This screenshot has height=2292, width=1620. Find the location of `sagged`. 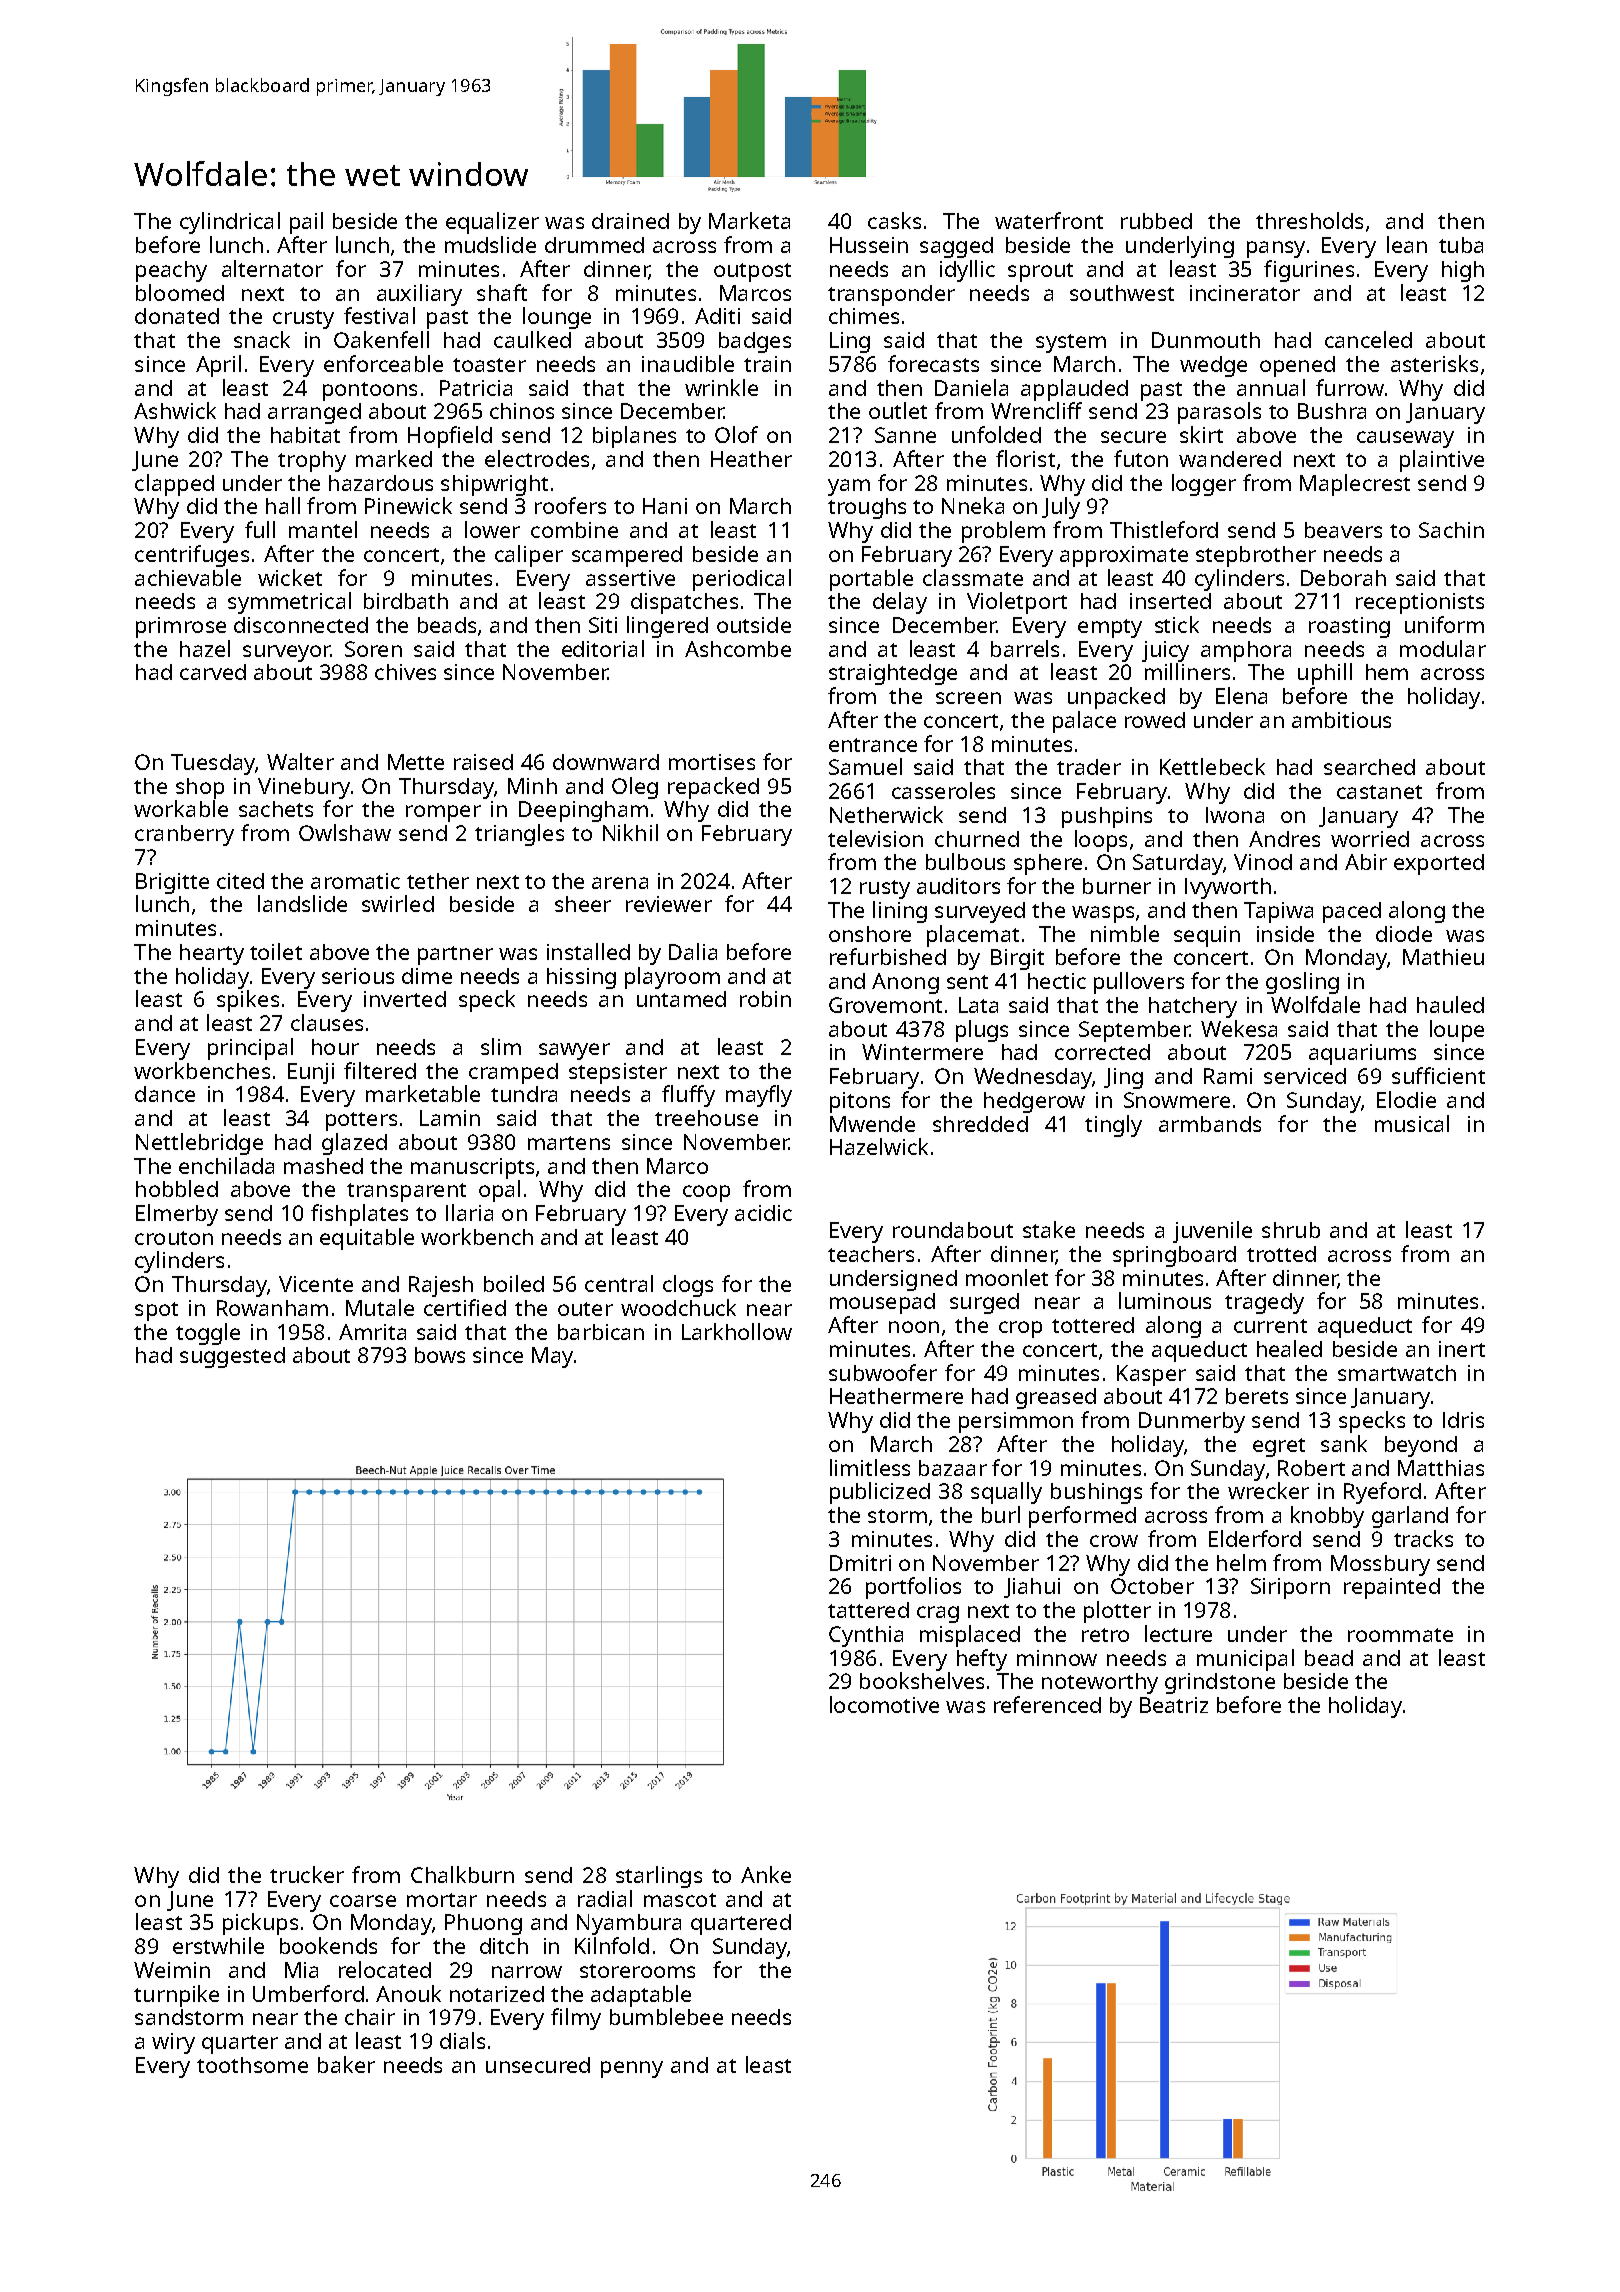

sagged is located at coordinates (956, 247).
